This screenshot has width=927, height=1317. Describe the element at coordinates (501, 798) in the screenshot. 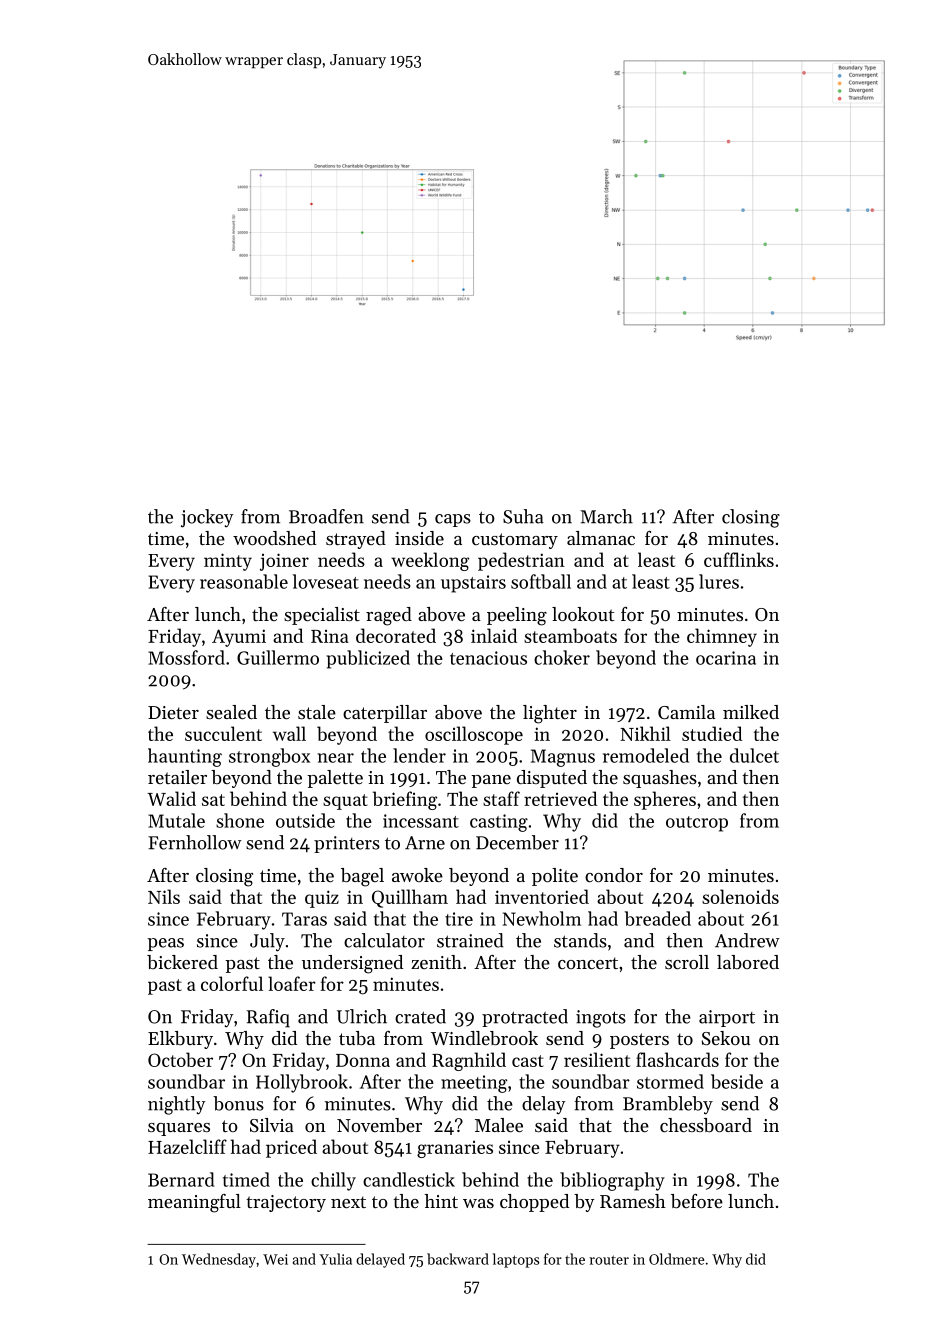

I see `staff` at that location.
